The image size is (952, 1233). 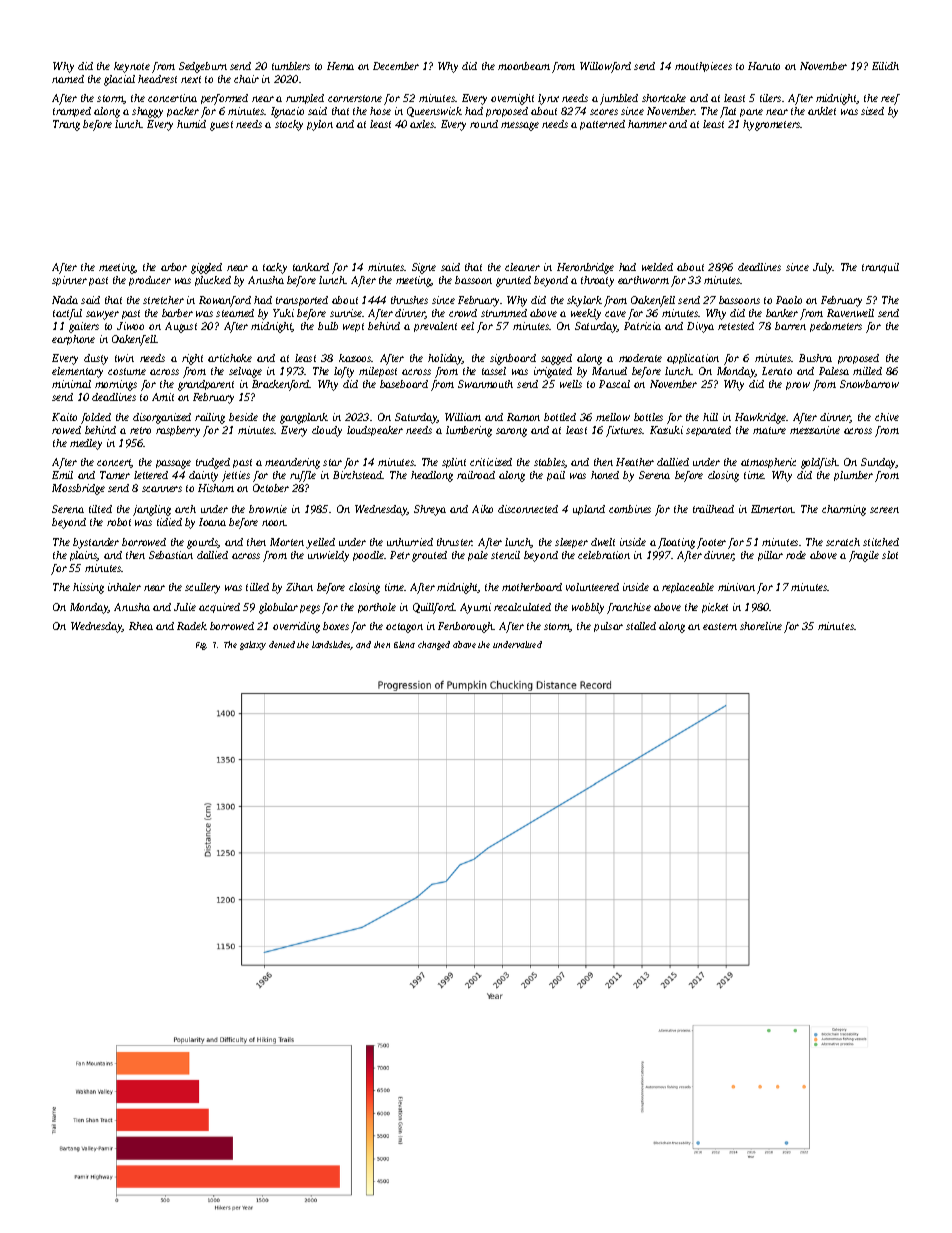 I want to click on denied, so click(x=282, y=644).
